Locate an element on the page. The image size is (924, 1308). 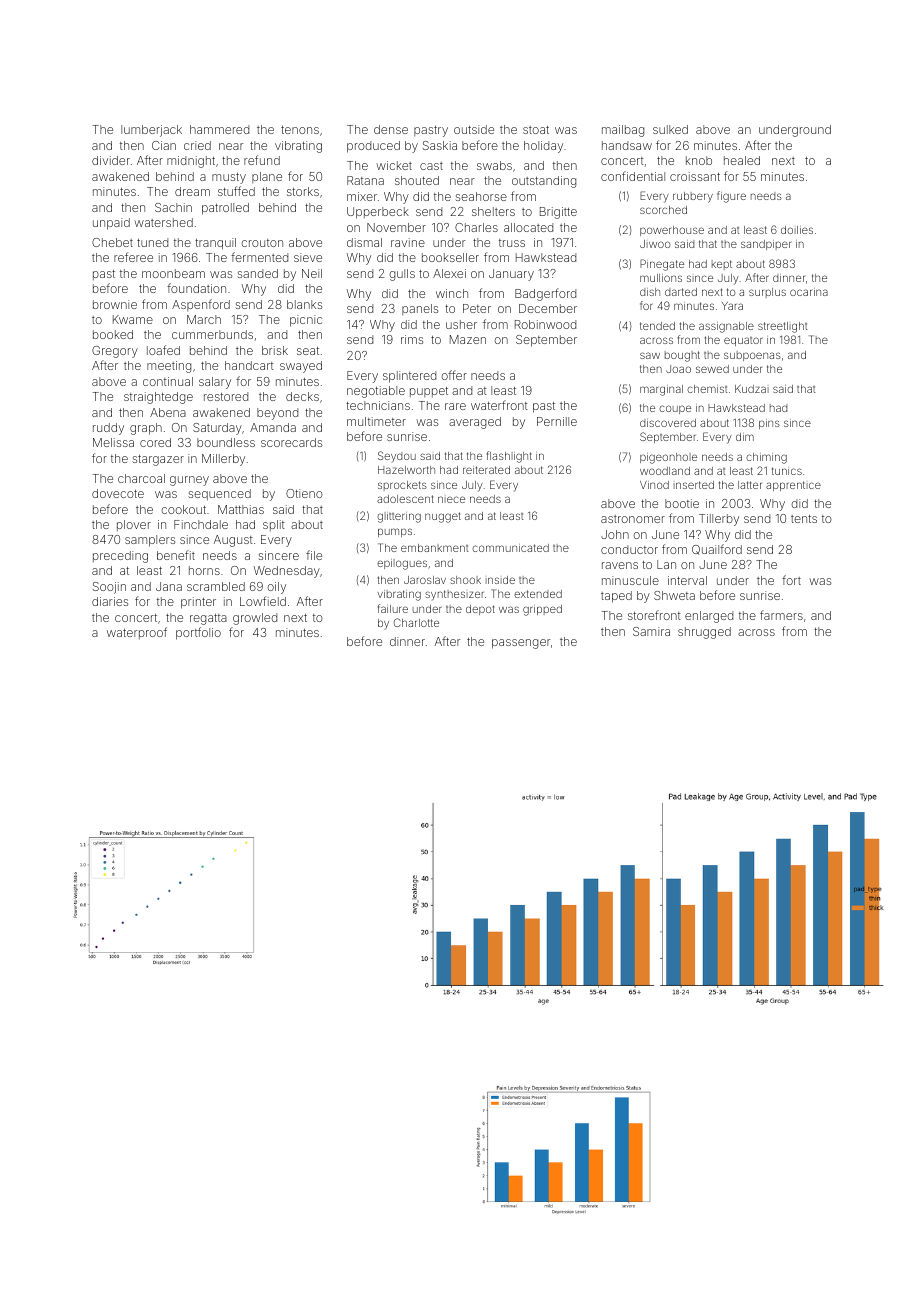
healed is located at coordinates (742, 160).
